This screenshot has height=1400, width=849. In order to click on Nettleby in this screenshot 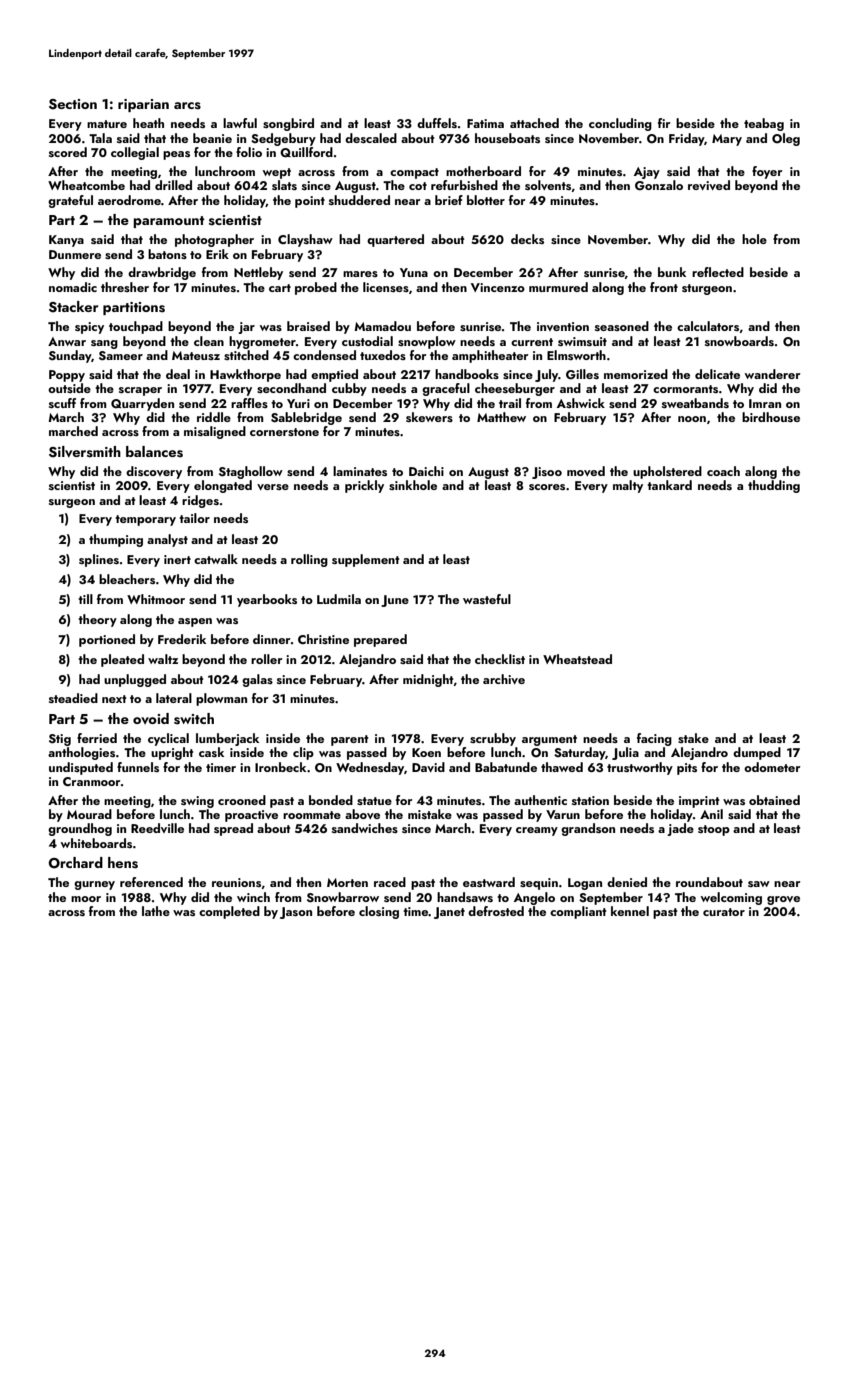, I will do `click(258, 273)`.
